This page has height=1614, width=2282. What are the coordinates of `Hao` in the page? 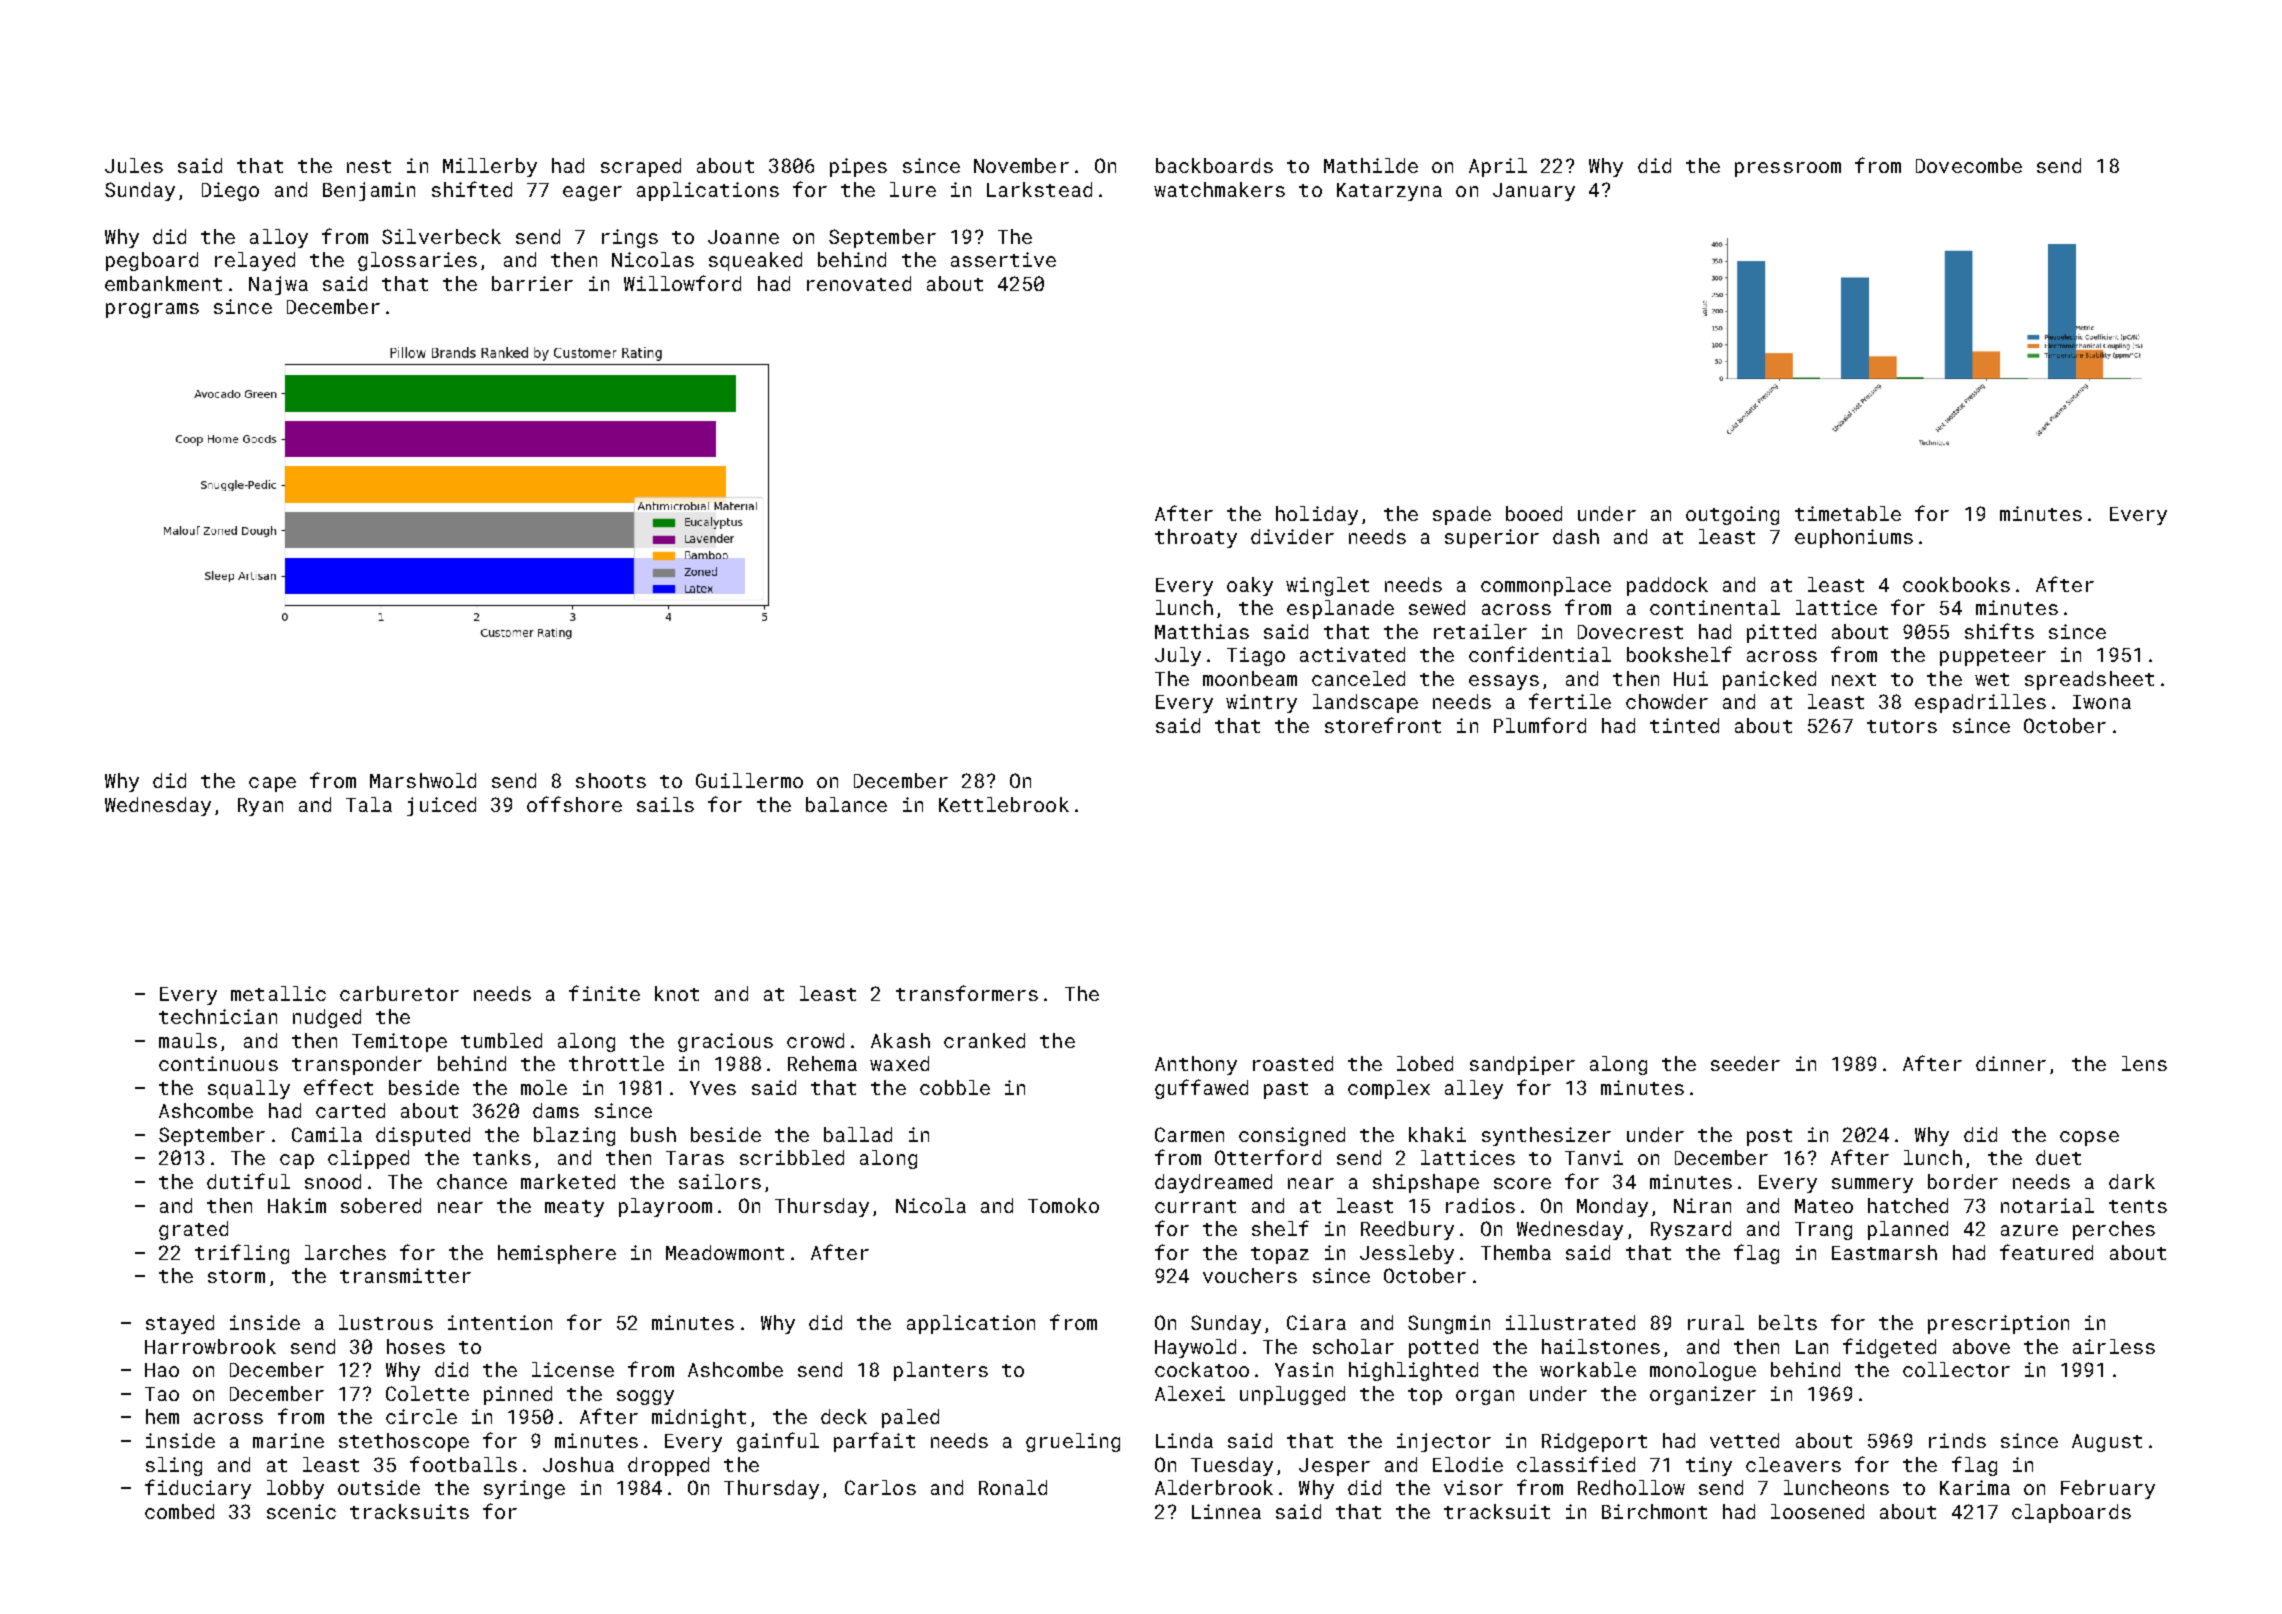 It's located at (162, 1370).
